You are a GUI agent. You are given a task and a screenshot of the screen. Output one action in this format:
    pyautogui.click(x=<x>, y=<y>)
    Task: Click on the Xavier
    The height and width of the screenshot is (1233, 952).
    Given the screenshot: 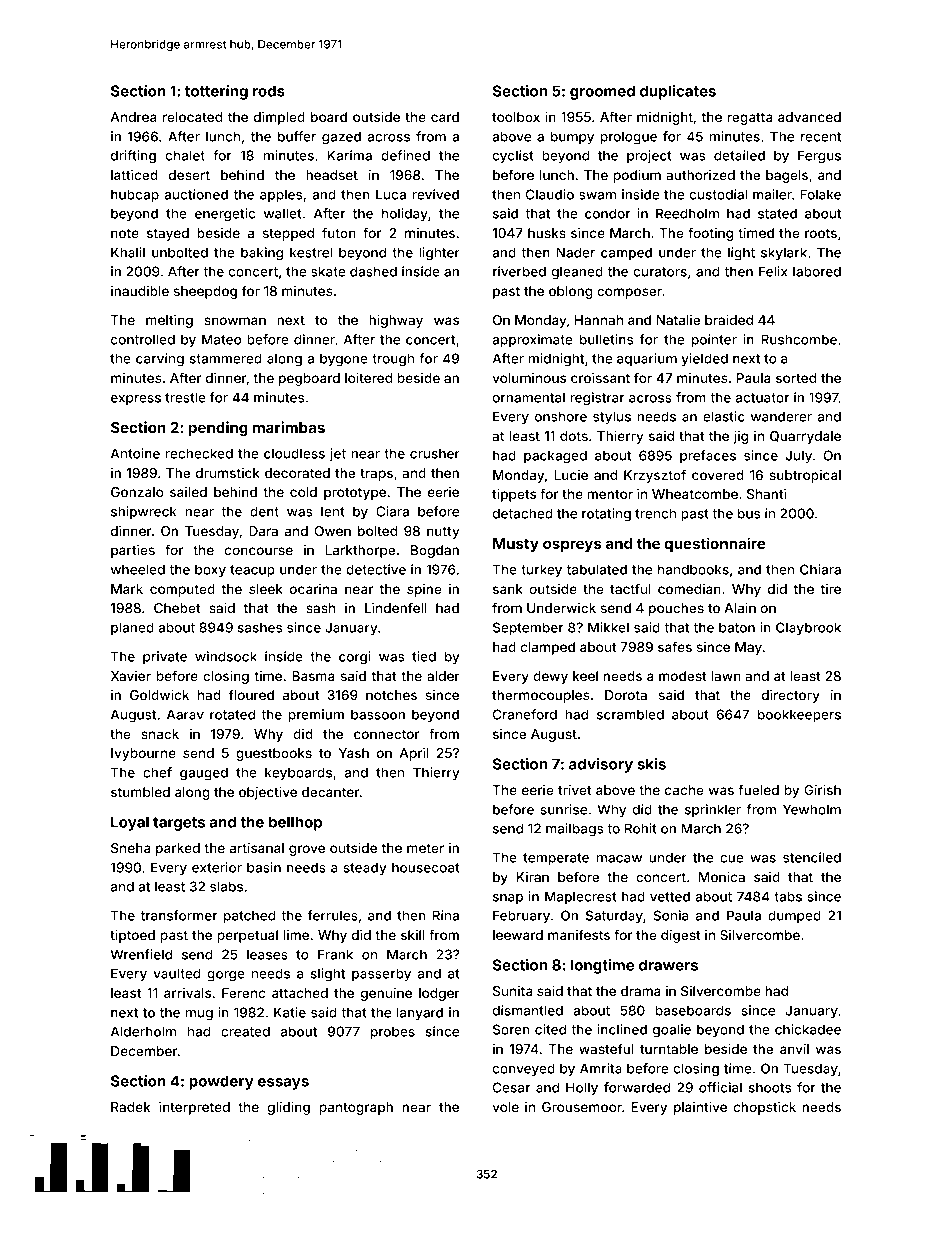 What is the action you would take?
    pyautogui.click(x=131, y=676)
